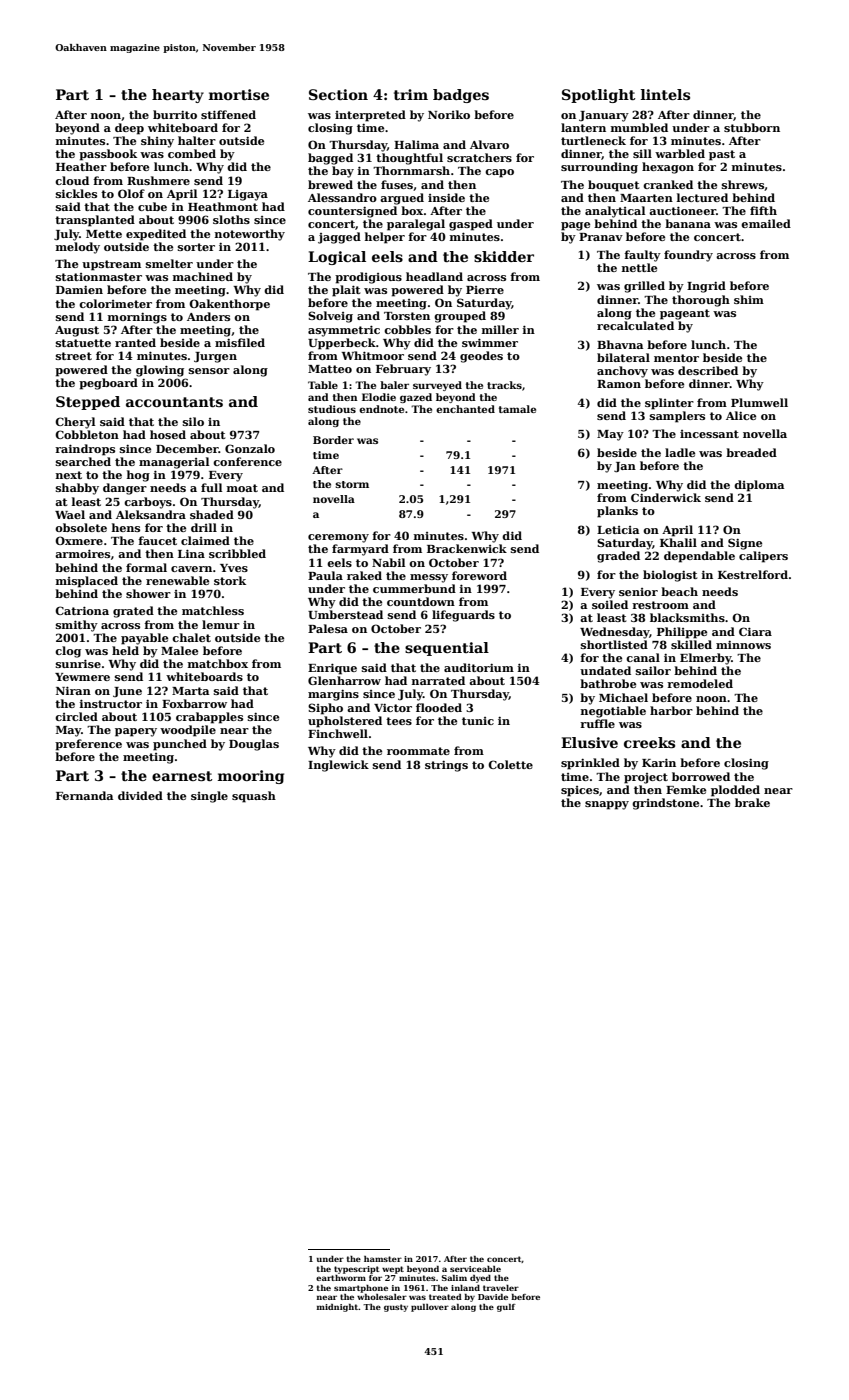 The width and height of the screenshot is (849, 1400). Describe the element at coordinates (416, 398) in the screenshot. I see `gazed` at that location.
